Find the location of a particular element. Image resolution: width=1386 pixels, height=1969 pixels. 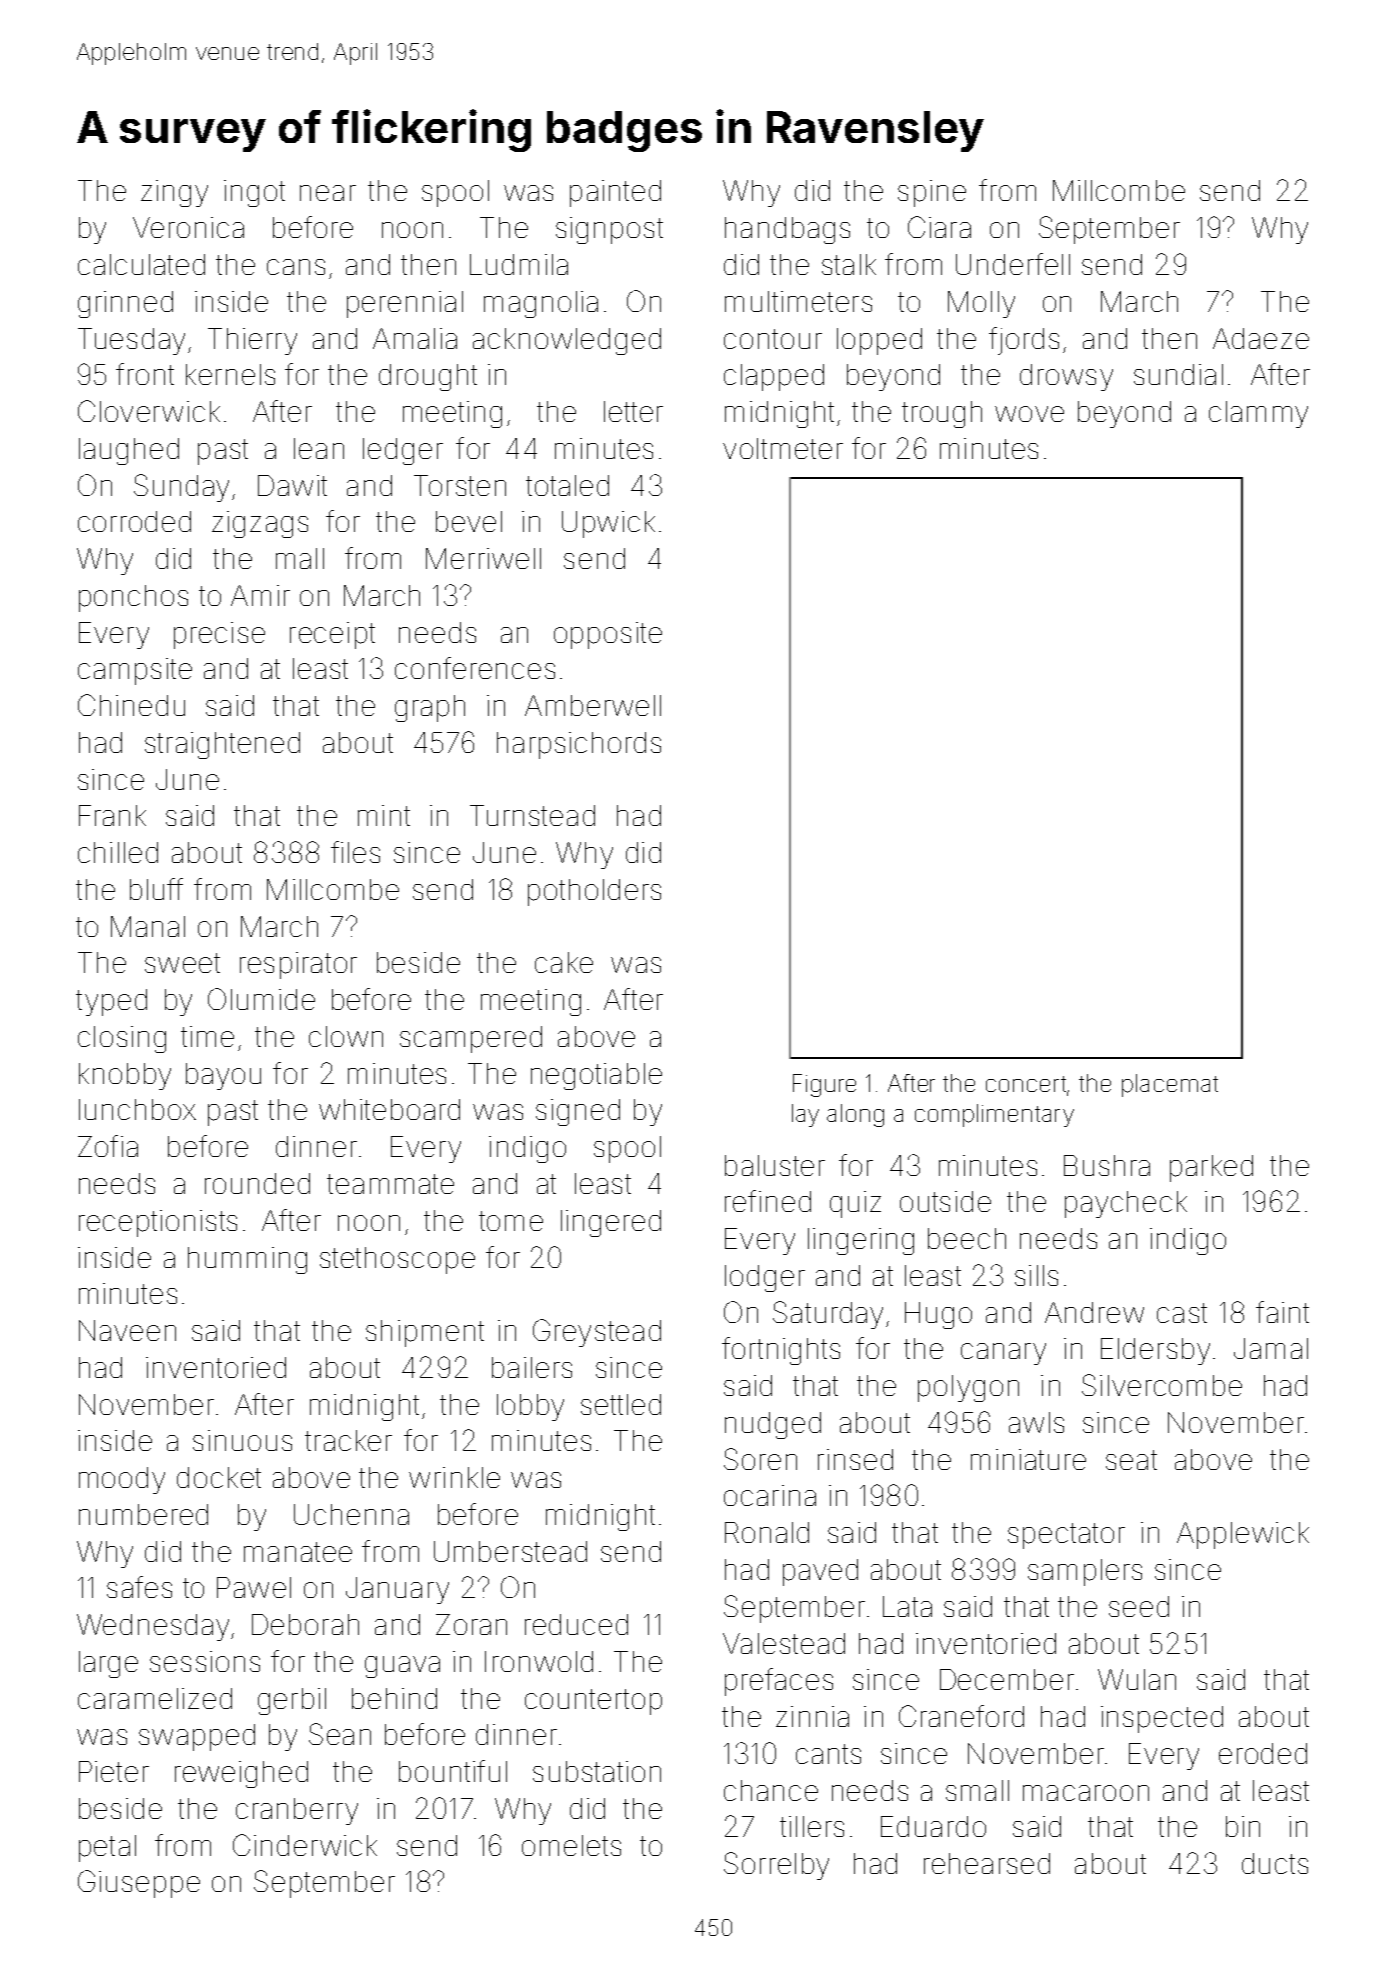

refined is located at coordinates (768, 1201).
